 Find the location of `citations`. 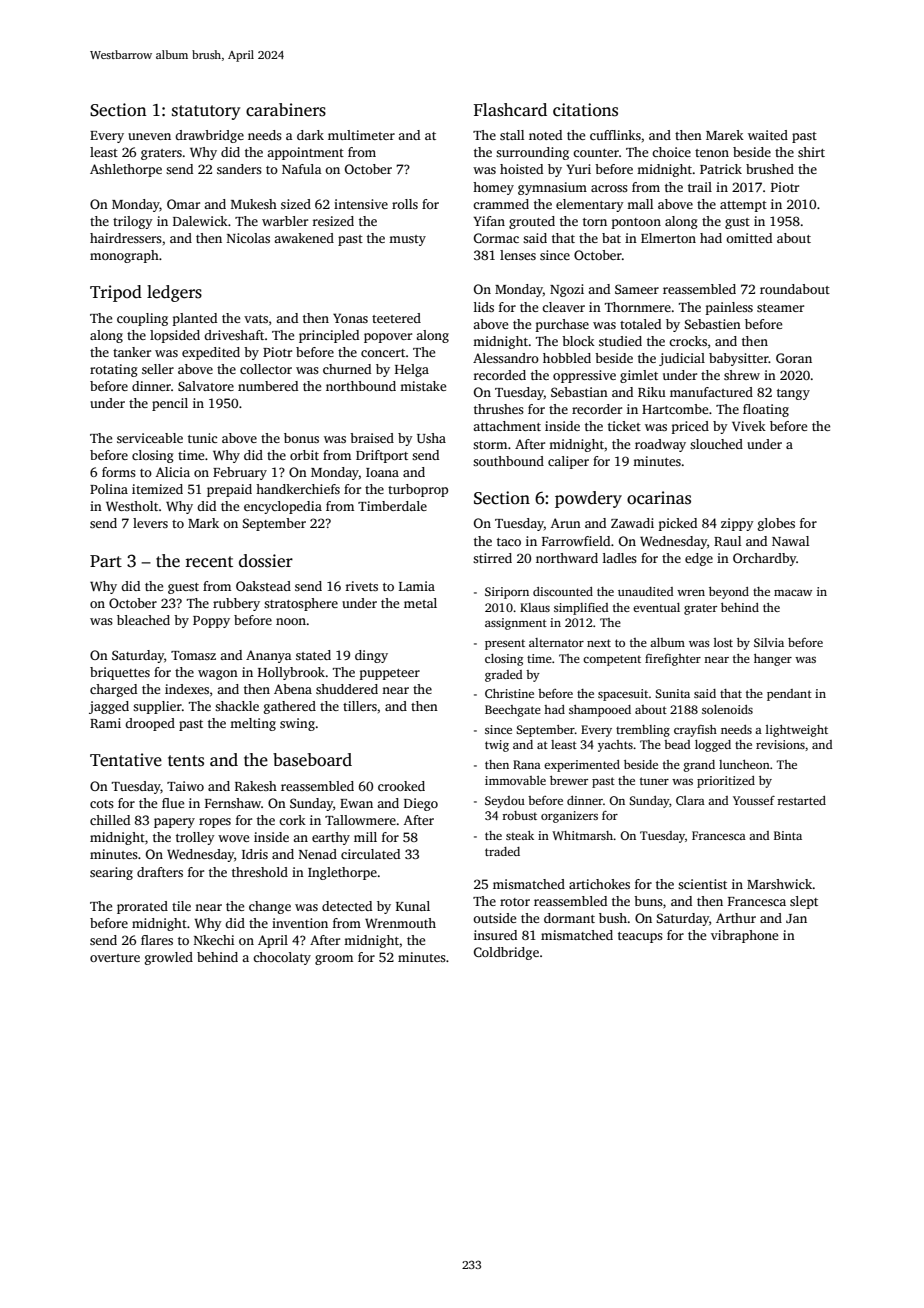

citations is located at coordinates (585, 110).
